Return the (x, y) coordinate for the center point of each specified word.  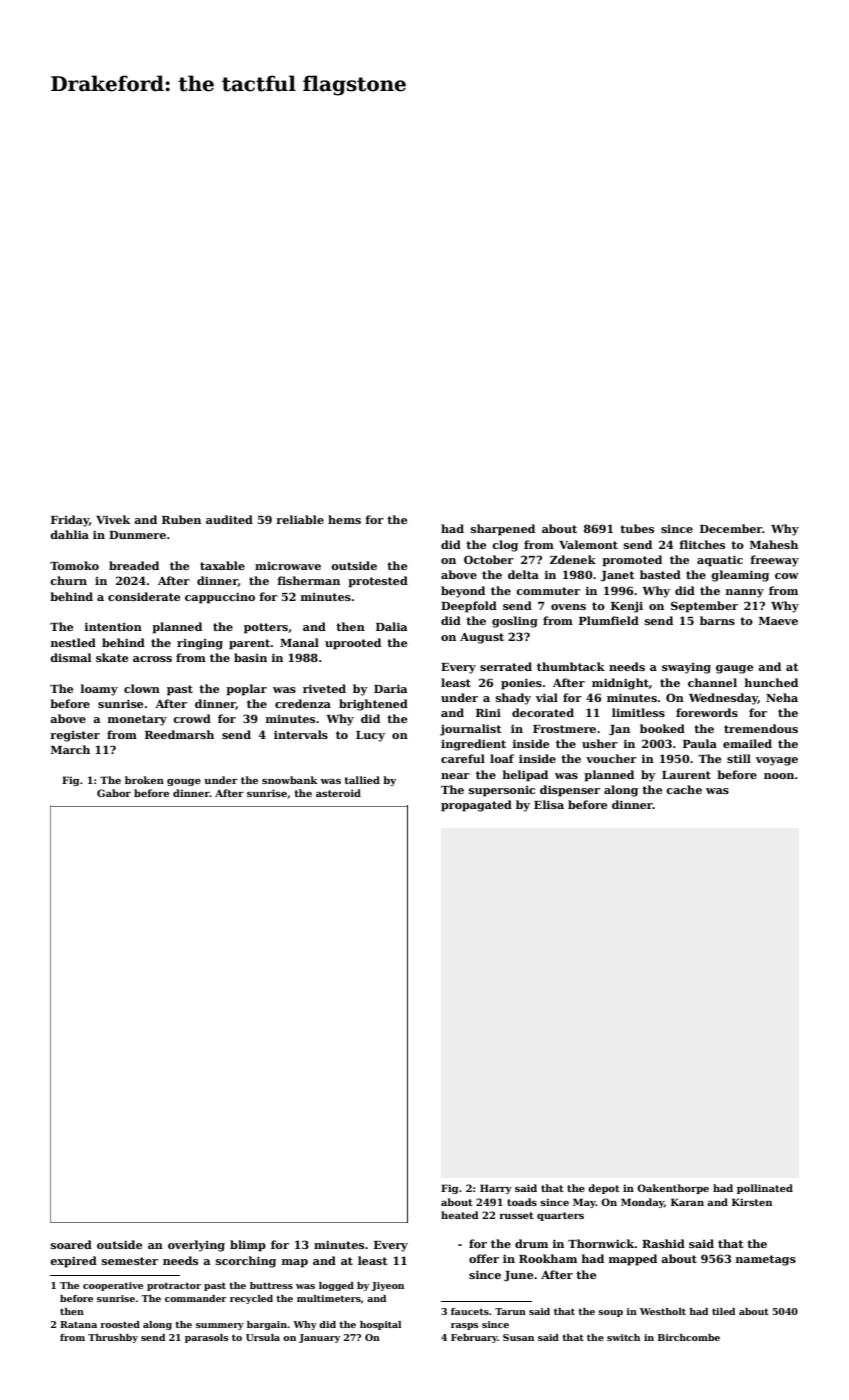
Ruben (181, 519)
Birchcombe (689, 1337)
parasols (207, 1338)
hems (344, 519)
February (474, 1338)
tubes (637, 528)
